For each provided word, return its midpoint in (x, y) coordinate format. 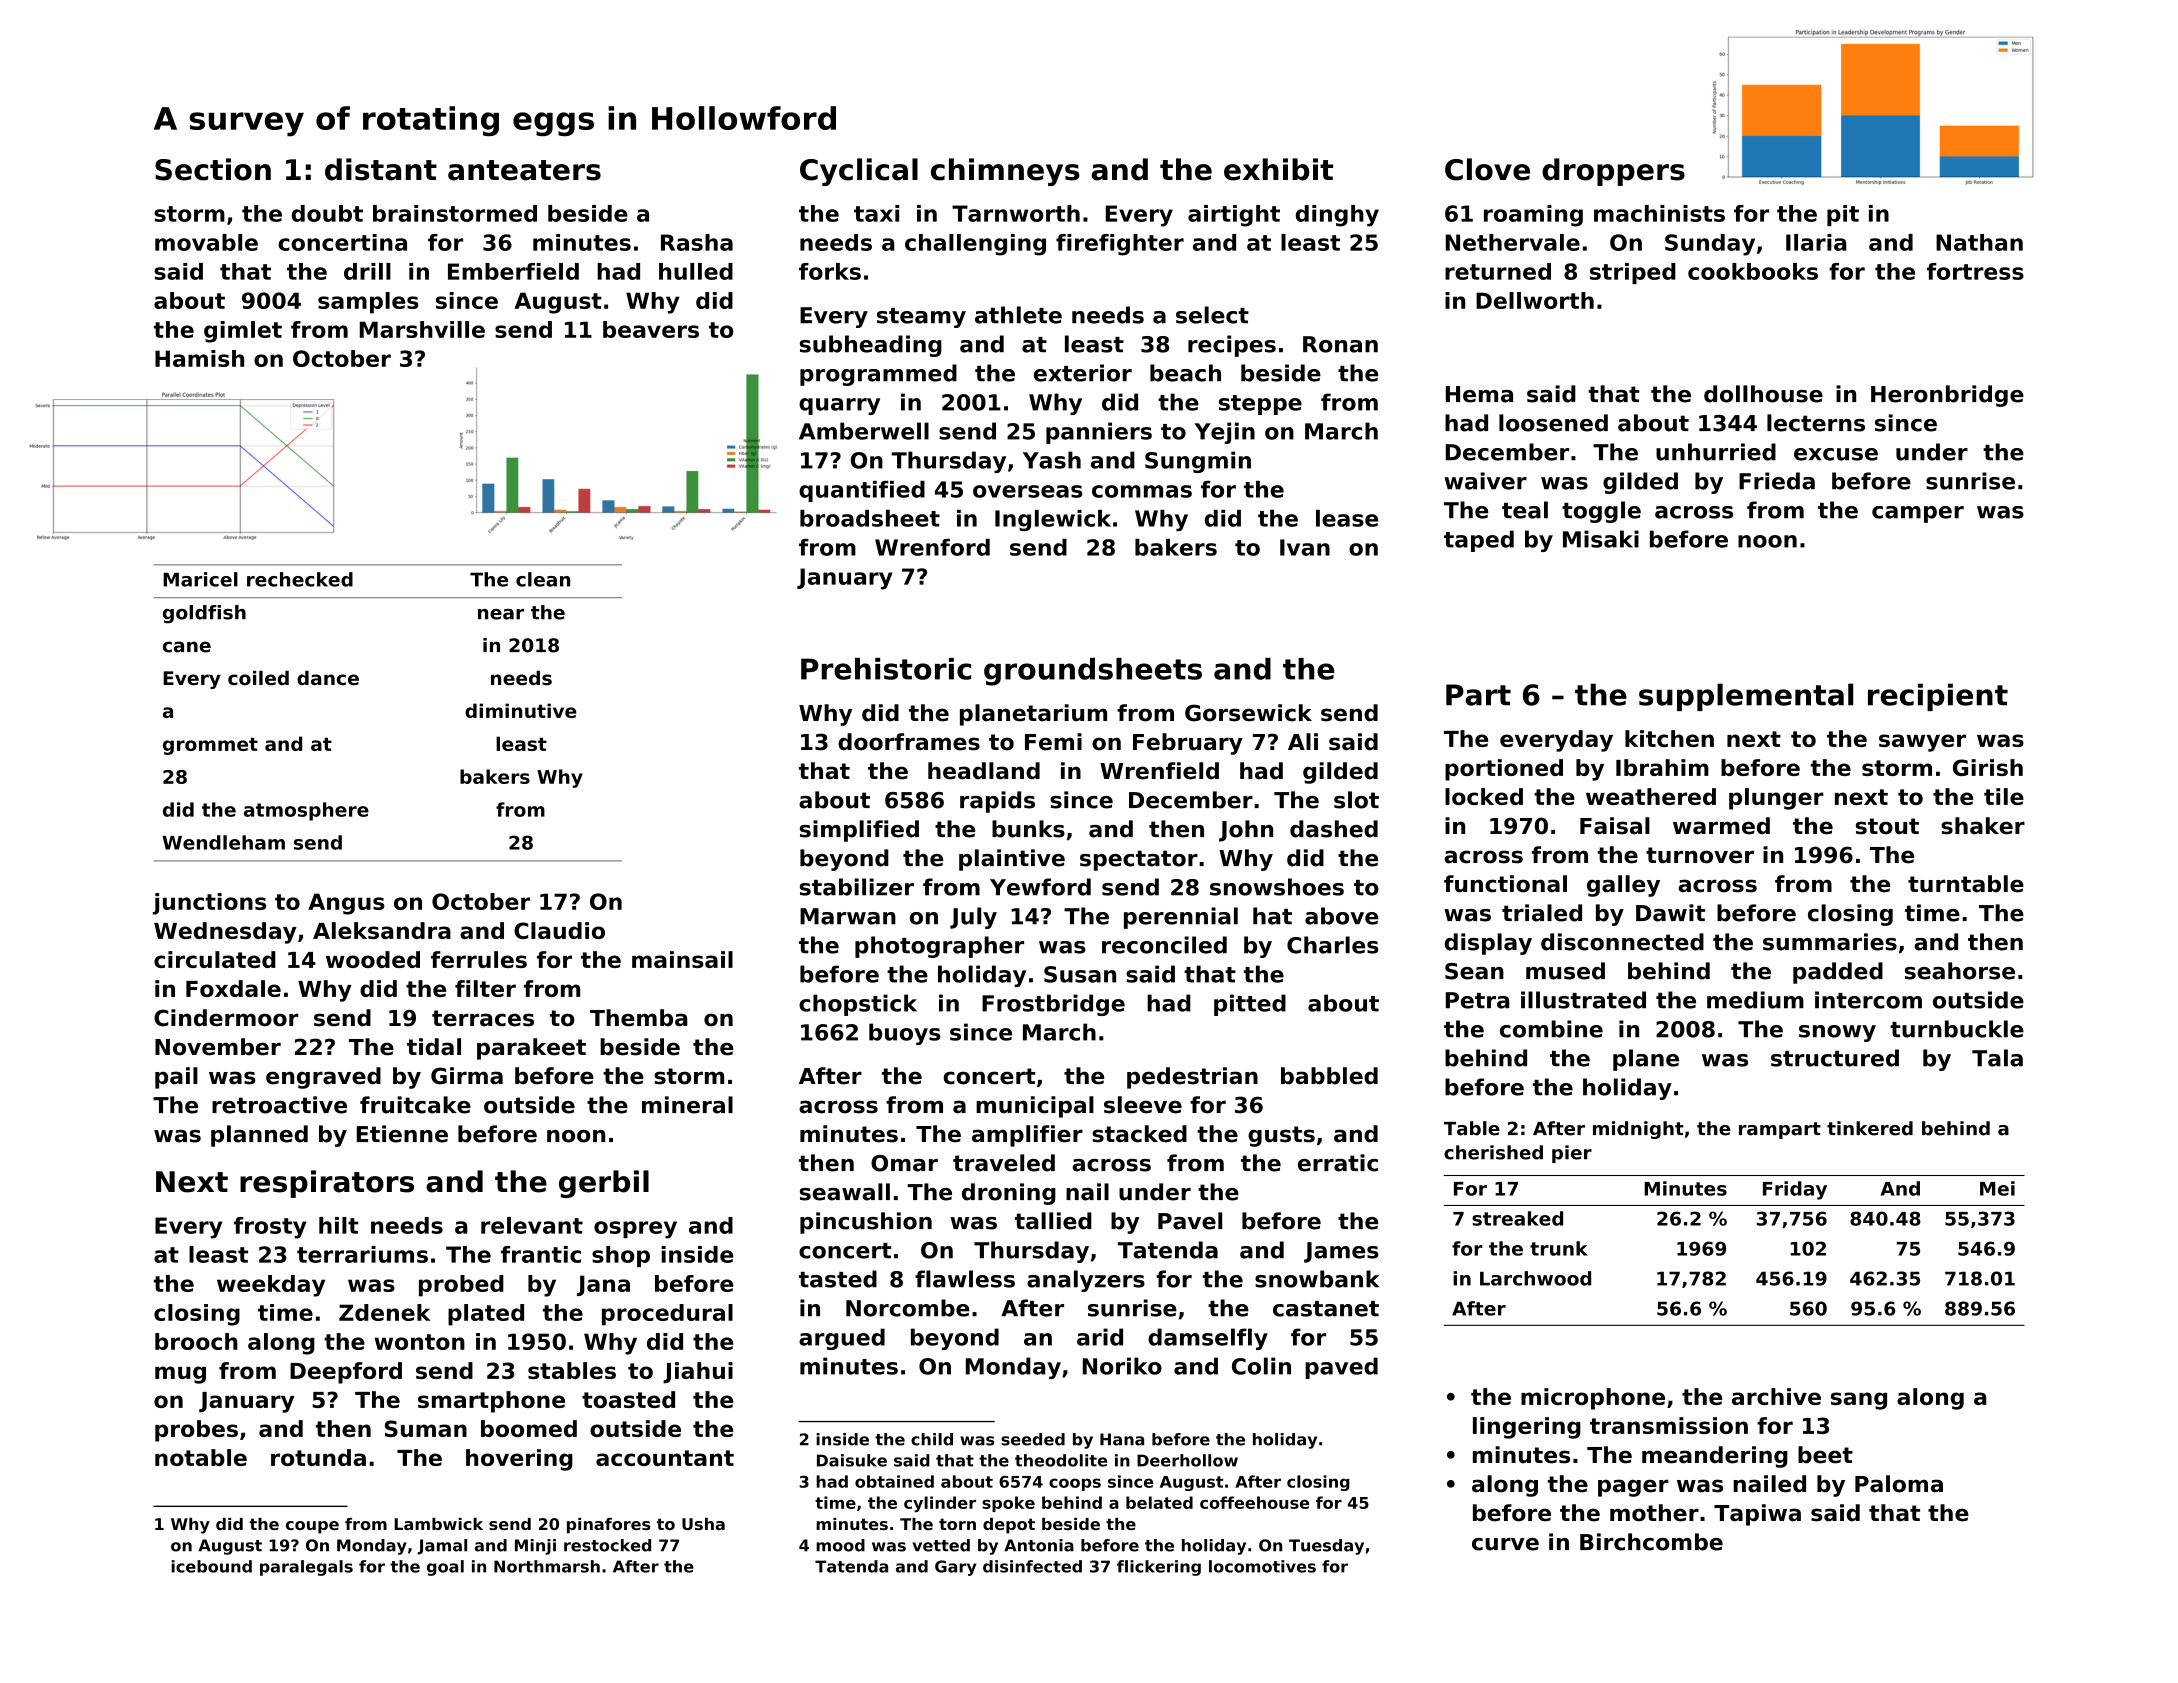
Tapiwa (1757, 1515)
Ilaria (1816, 242)
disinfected (1032, 1566)
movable (206, 242)
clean (543, 579)
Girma (467, 1076)
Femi (1053, 742)
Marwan (848, 916)
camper (1918, 514)
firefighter (1120, 245)
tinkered (1870, 1128)
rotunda (318, 1457)
